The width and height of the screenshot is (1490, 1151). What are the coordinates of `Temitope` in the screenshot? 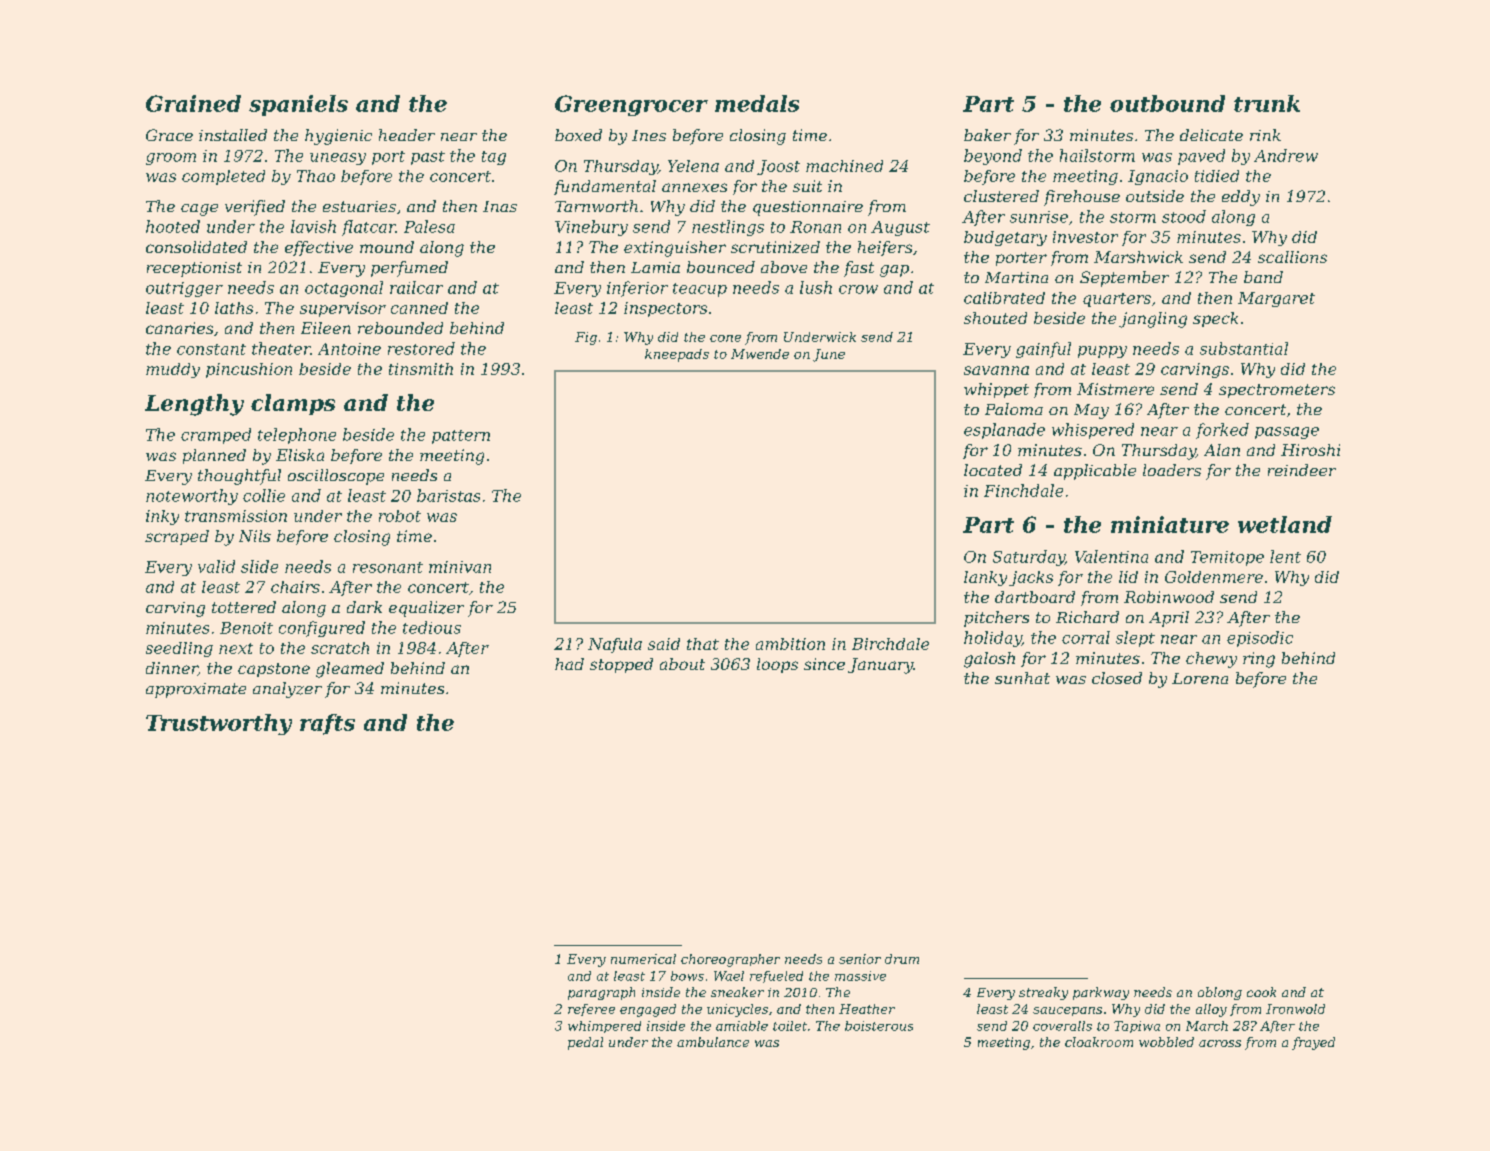 It's located at (1227, 558).
